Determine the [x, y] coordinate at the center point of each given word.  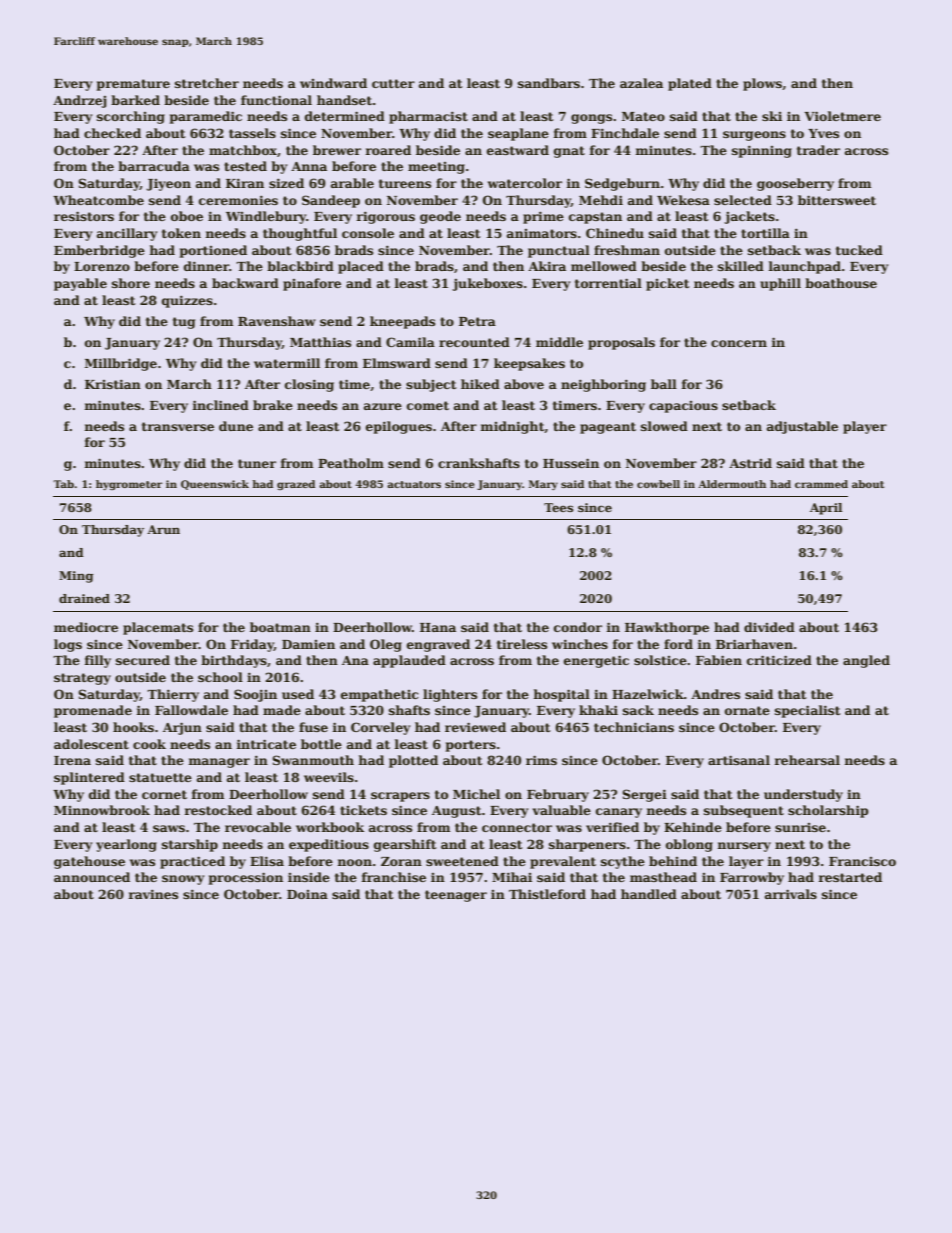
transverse [178, 426]
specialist [808, 711]
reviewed [475, 727]
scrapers [400, 797]
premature [133, 85]
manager [219, 763]
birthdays [234, 661]
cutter [393, 83]
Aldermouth [732, 484]
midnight [512, 427]
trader [818, 150]
